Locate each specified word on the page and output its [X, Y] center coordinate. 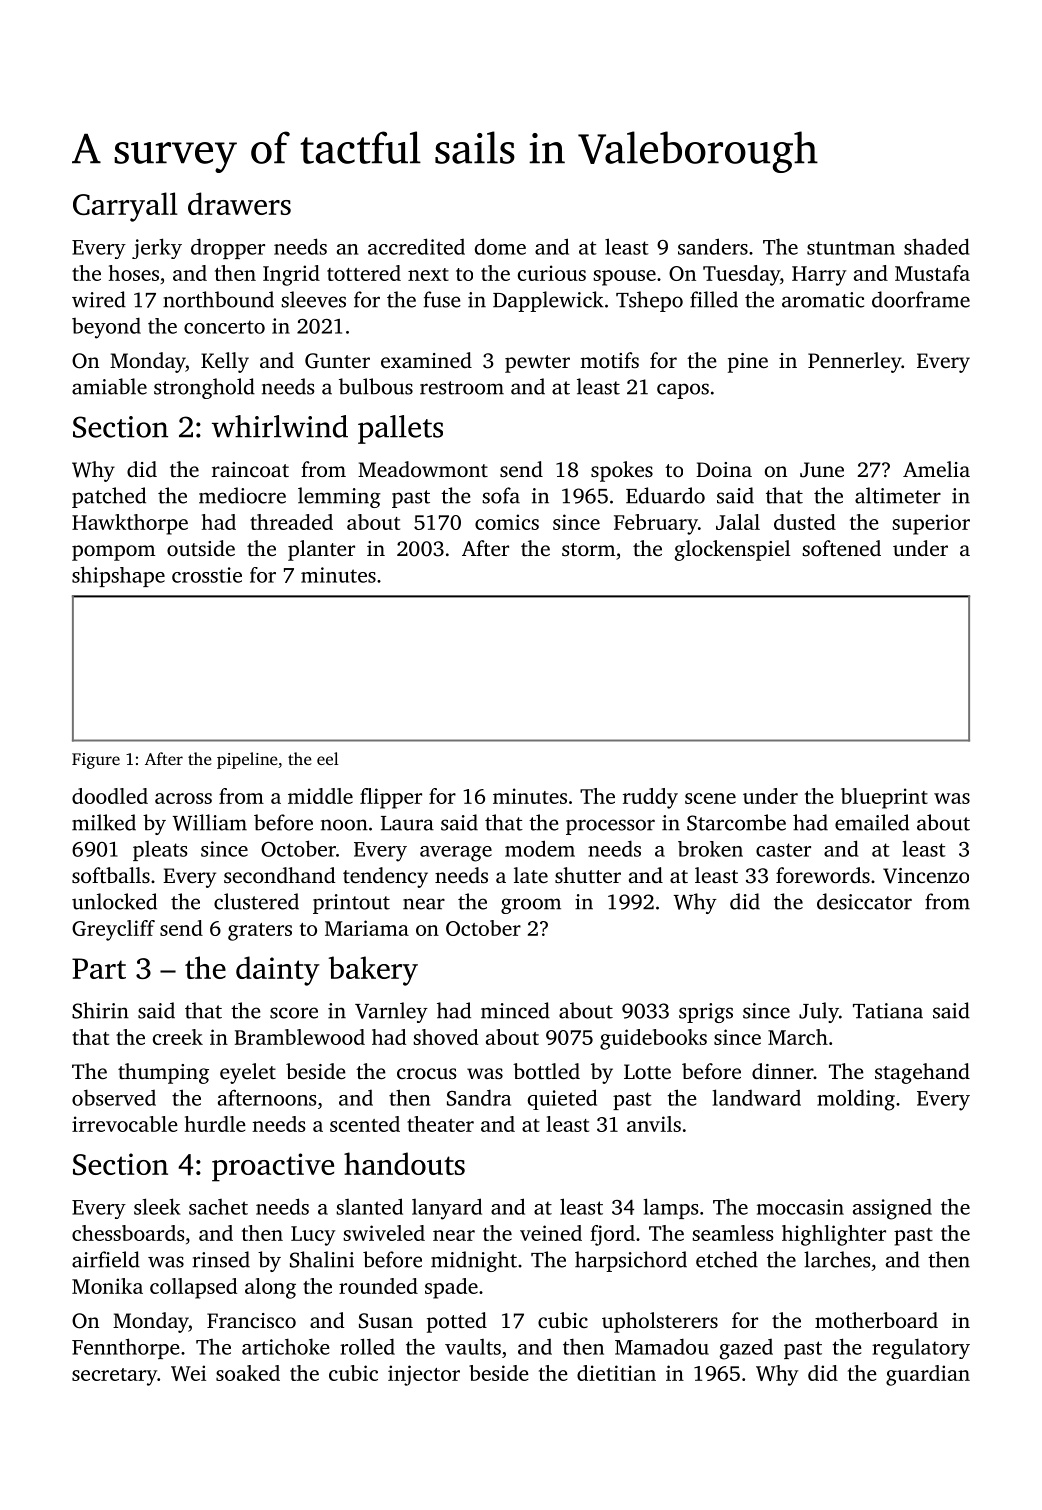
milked [104, 822]
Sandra [479, 1097]
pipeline [247, 760]
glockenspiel [733, 550]
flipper [391, 798]
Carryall [125, 207]
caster [783, 850]
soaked [248, 1373]
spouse [624, 278]
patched [109, 497]
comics [507, 522]
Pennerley [855, 362]
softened [841, 548]
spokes [622, 471]
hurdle [215, 1124]
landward [757, 1097]
